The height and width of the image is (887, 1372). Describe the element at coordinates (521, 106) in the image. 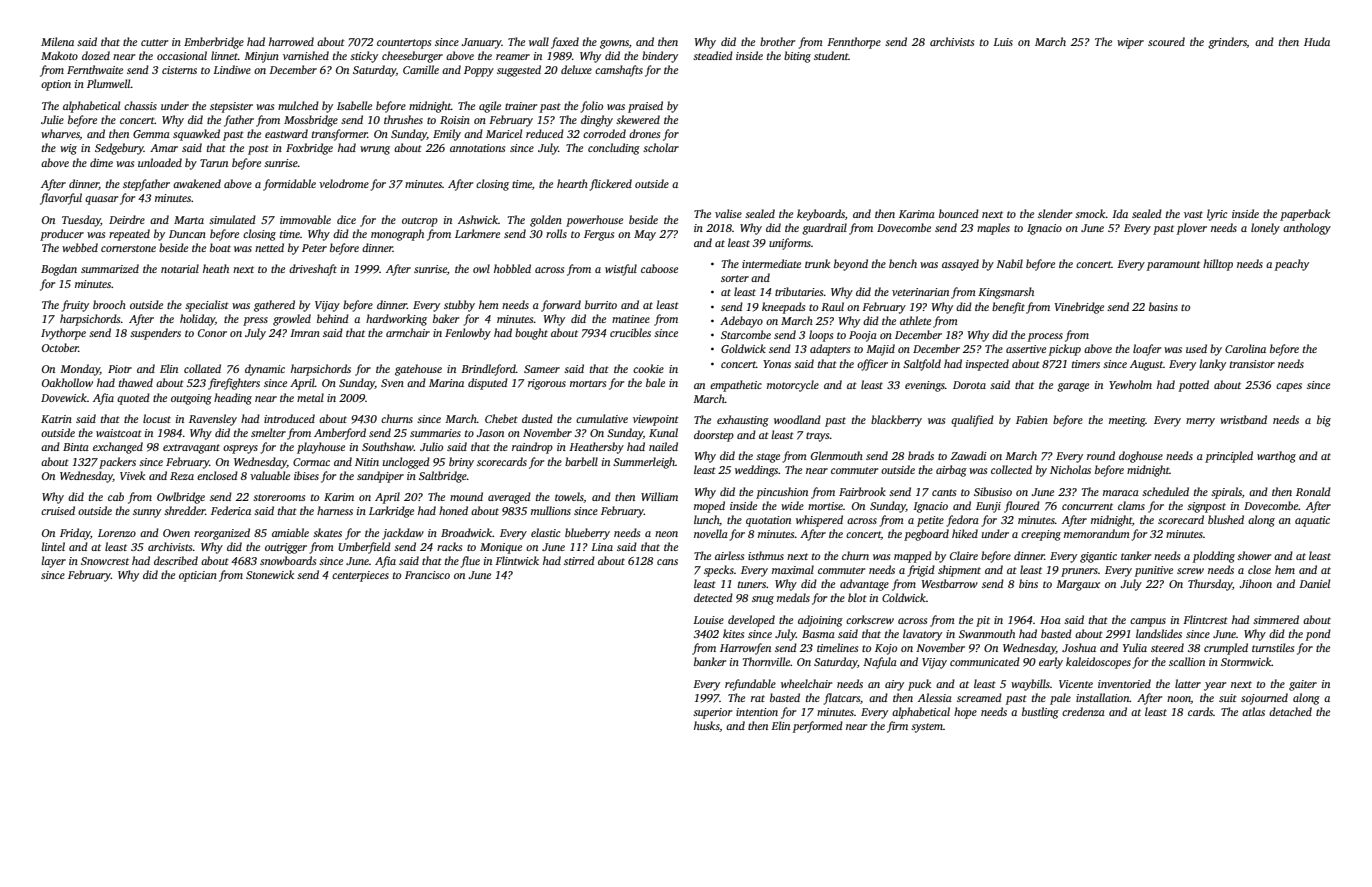

I see `trainer` at that location.
